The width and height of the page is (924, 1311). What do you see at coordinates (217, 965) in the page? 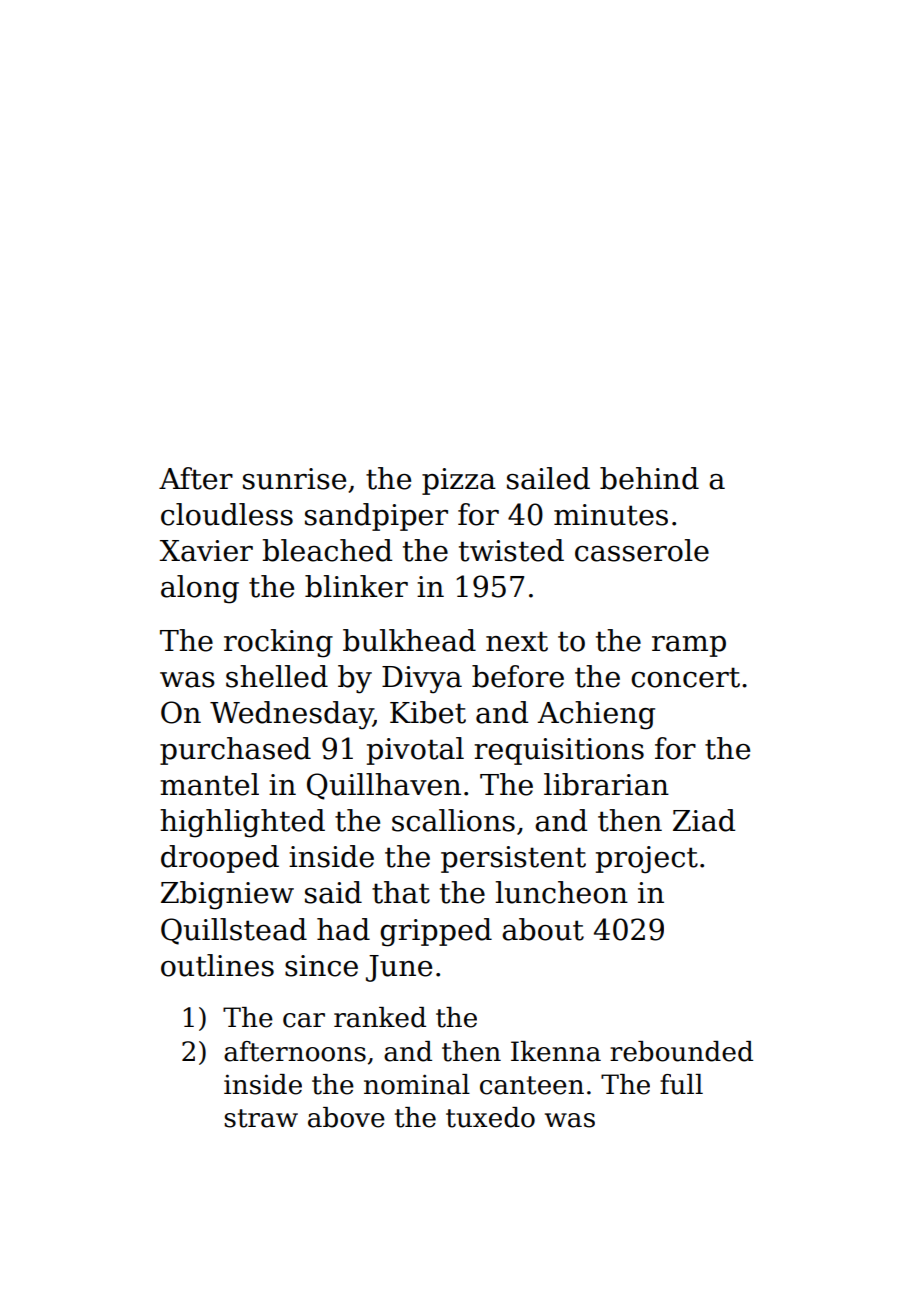
I see `outlines` at bounding box center [217, 965].
